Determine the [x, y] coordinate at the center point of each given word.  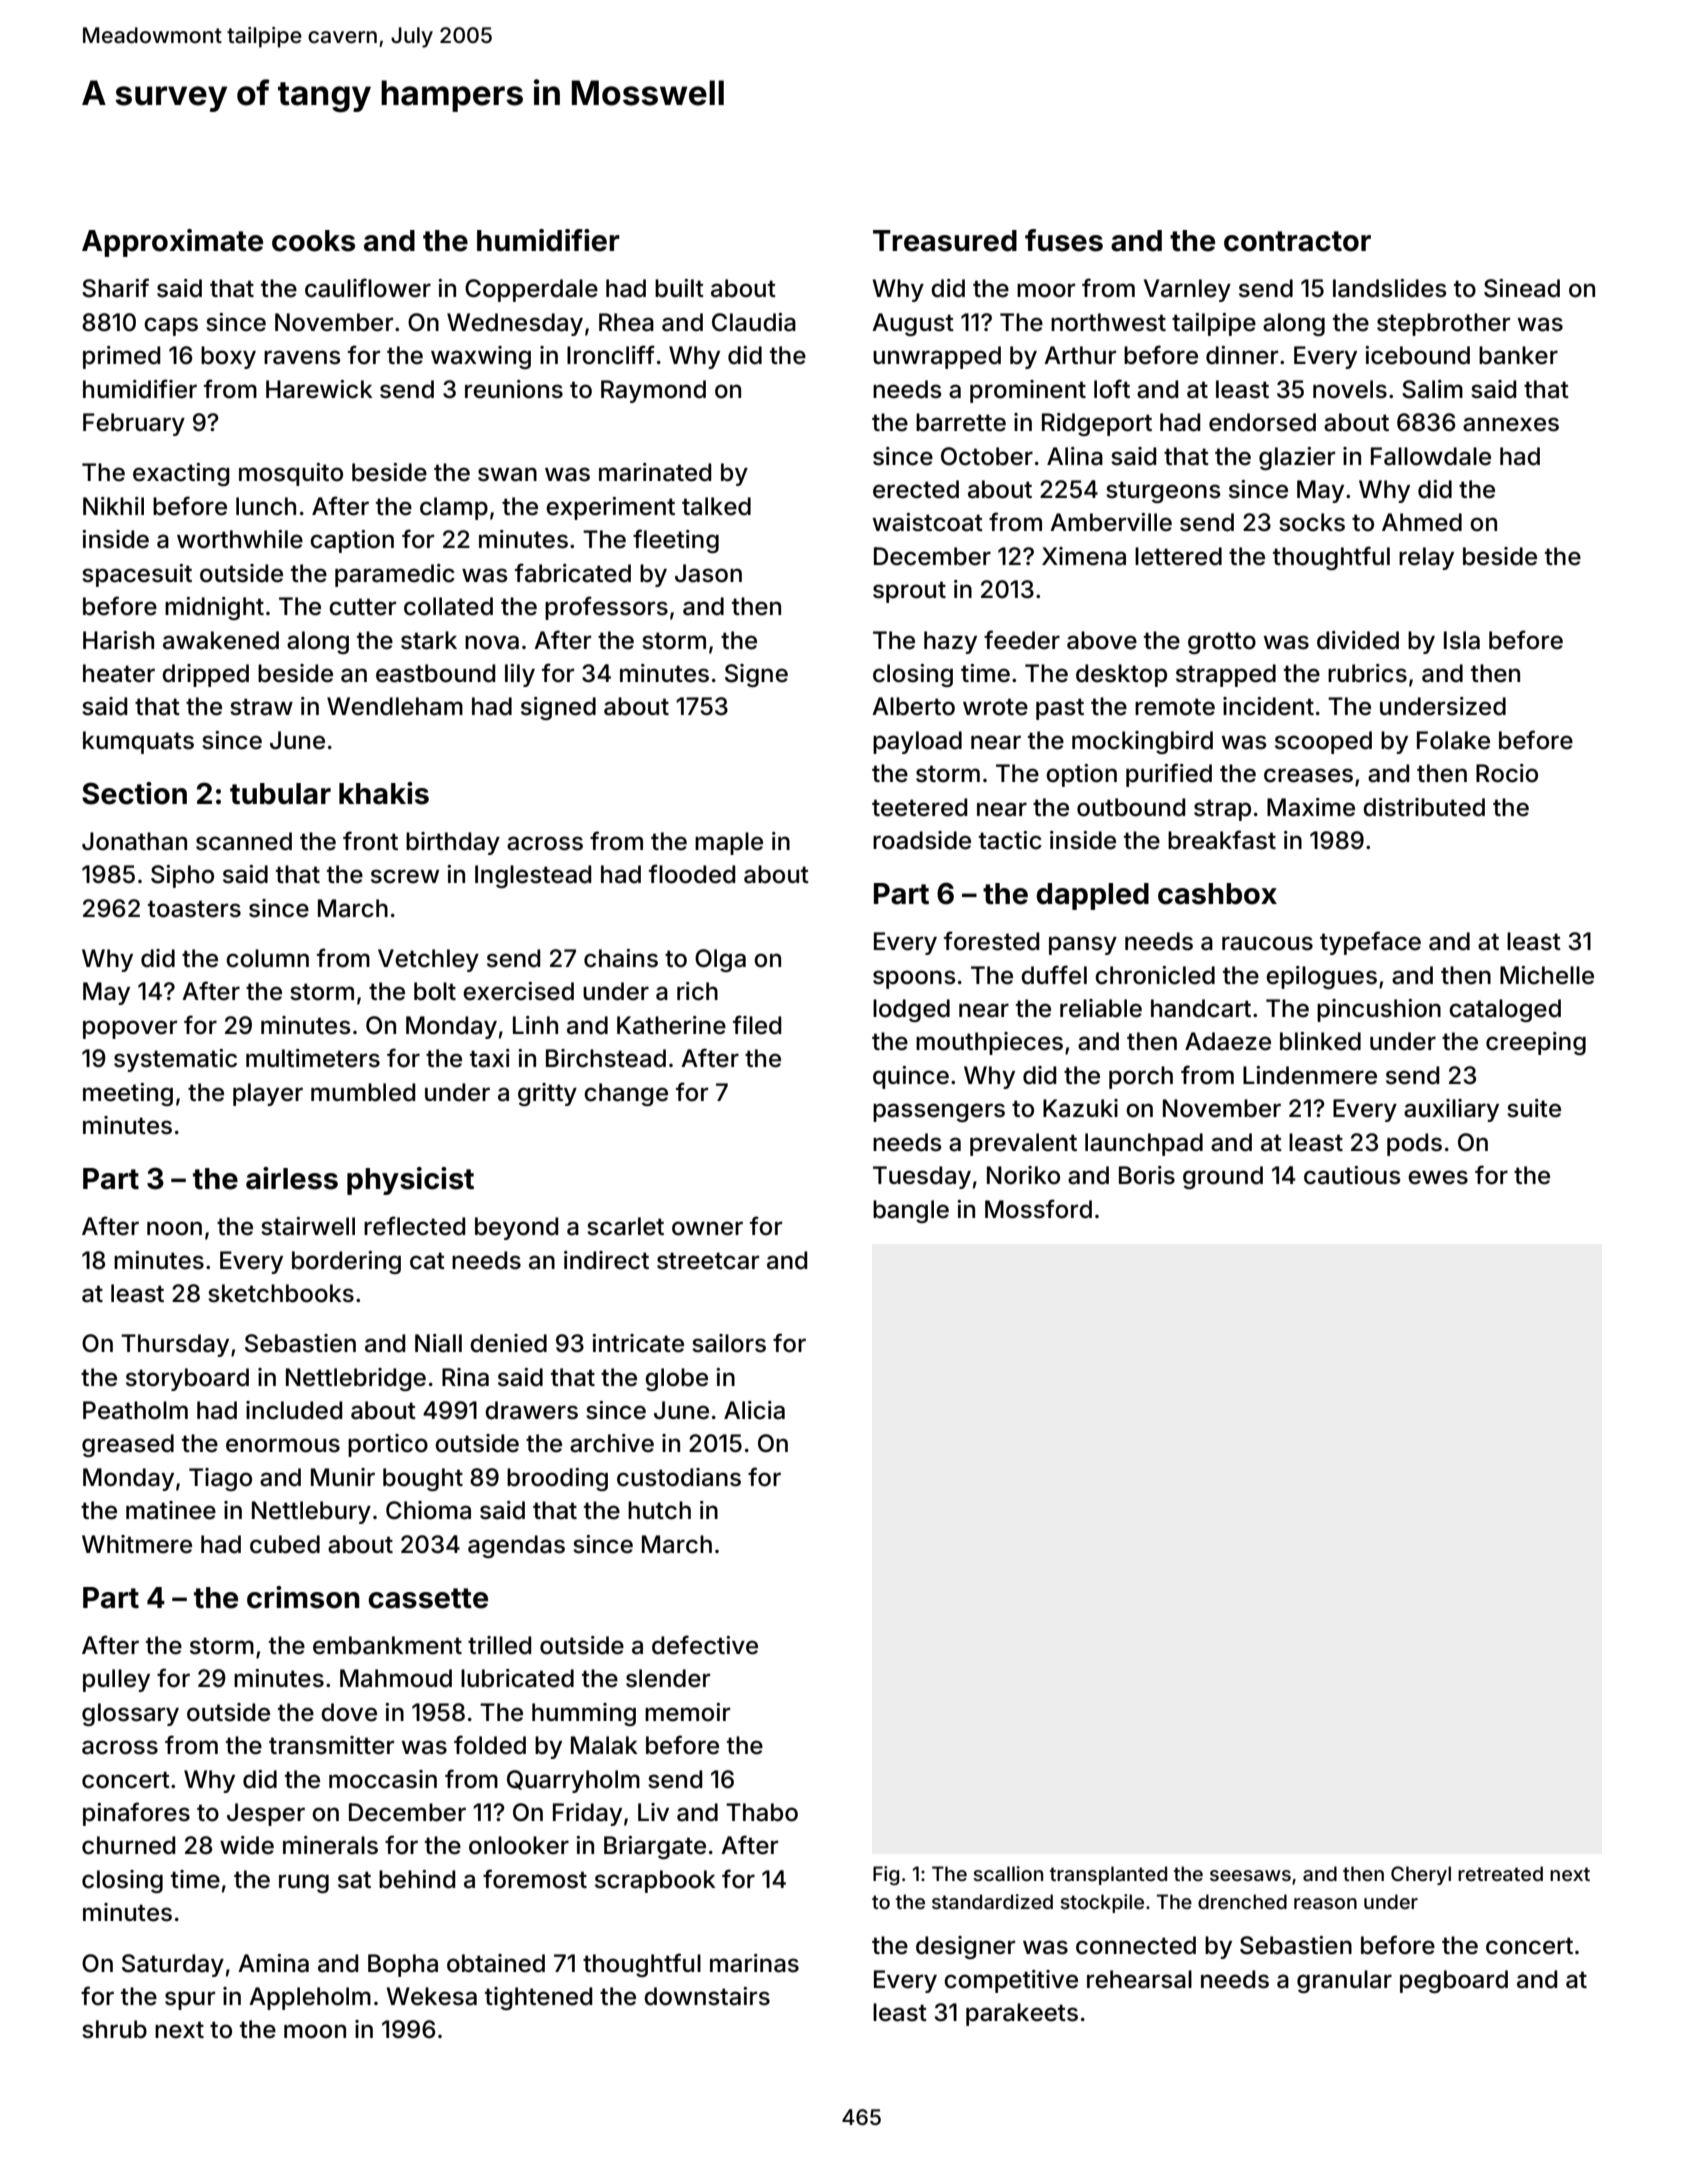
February [134, 424]
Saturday [173, 1965]
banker [1518, 355]
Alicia [754, 1410]
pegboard [1454, 1981]
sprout [909, 592]
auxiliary [1451, 1110]
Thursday [175, 1345]
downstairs [707, 1996]
